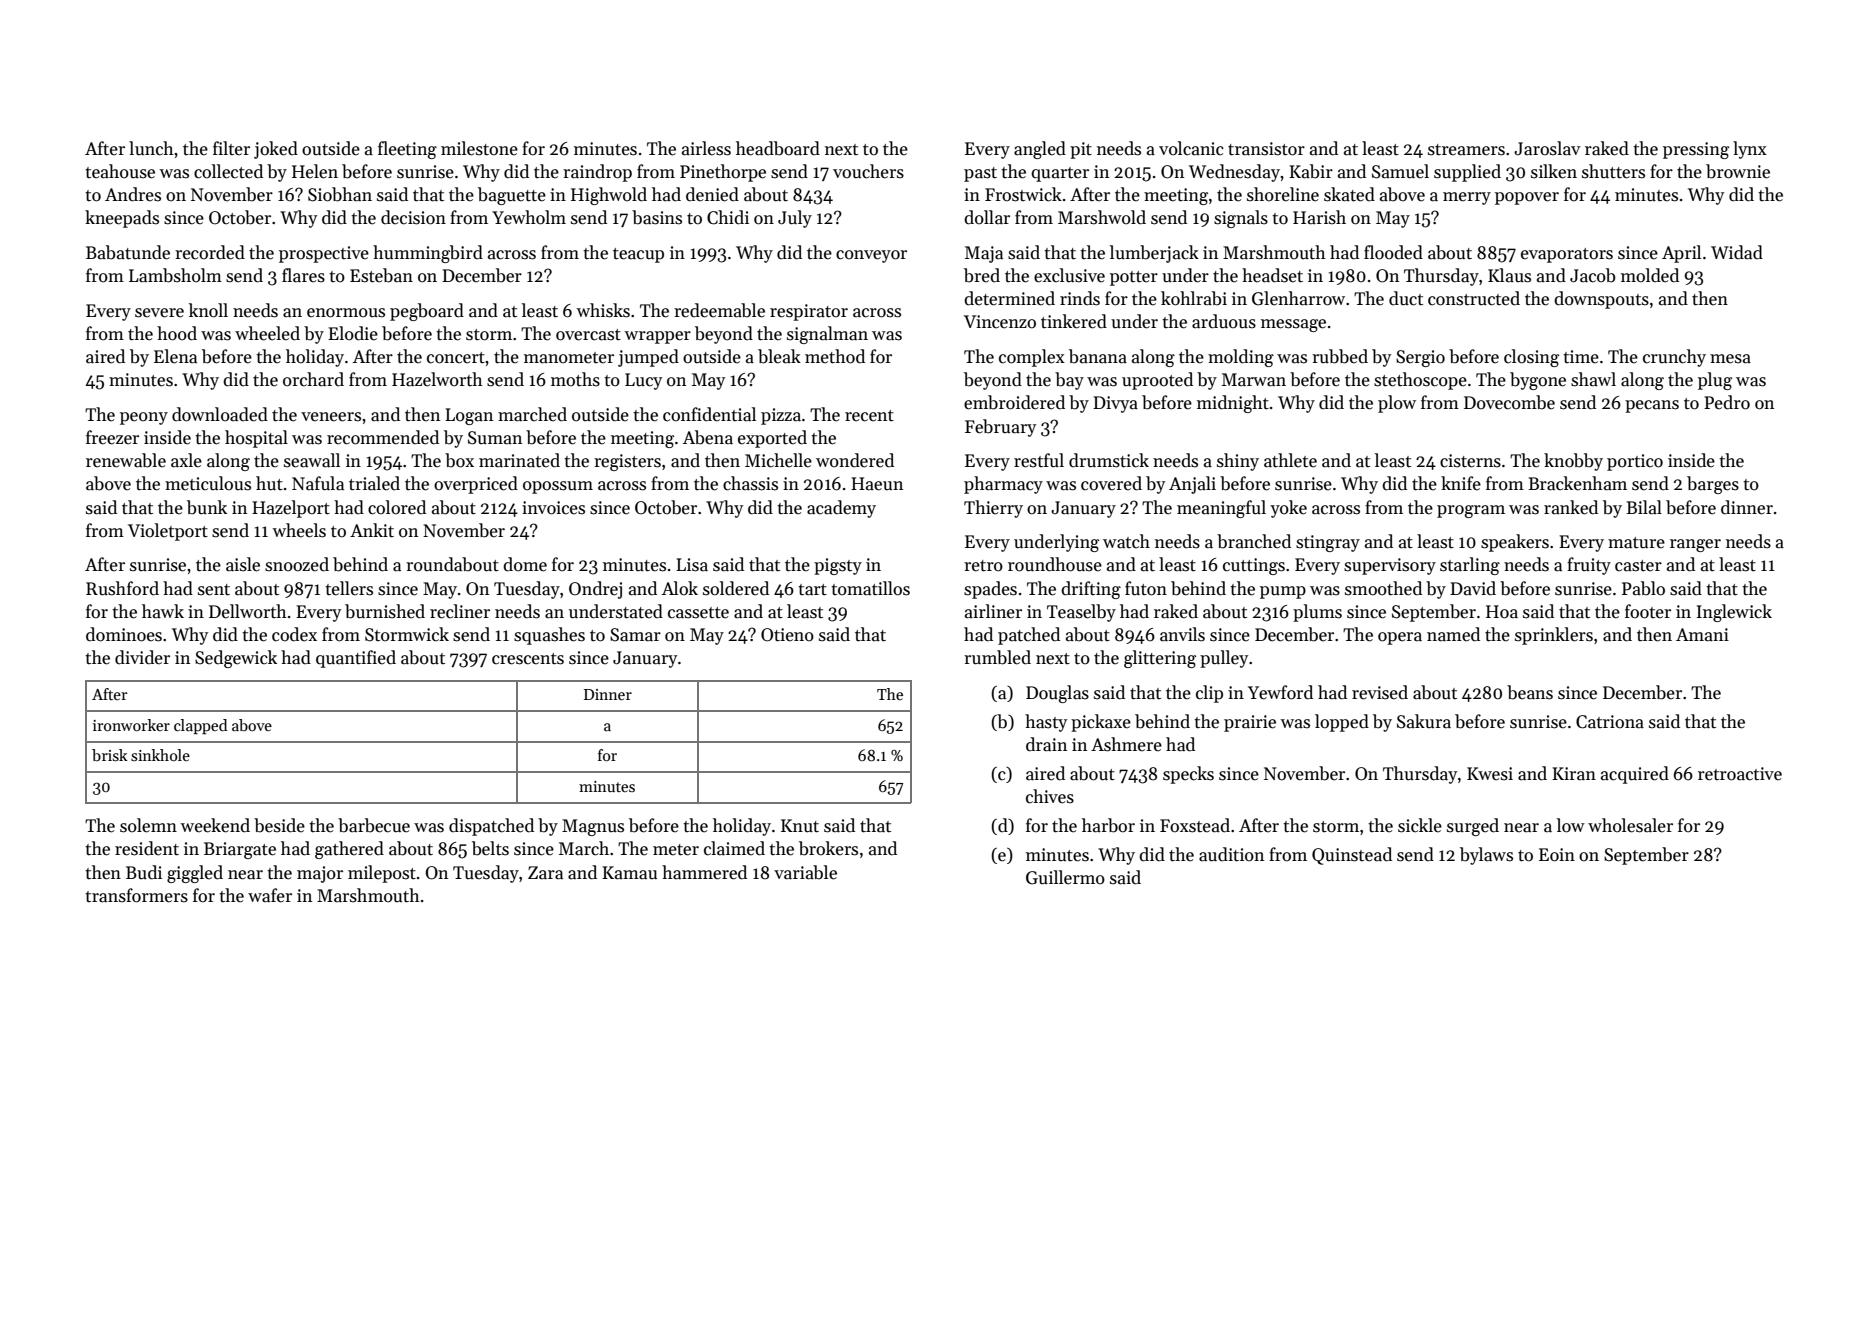  What do you see at coordinates (214, 590) in the screenshot?
I see `sent` at bounding box center [214, 590].
